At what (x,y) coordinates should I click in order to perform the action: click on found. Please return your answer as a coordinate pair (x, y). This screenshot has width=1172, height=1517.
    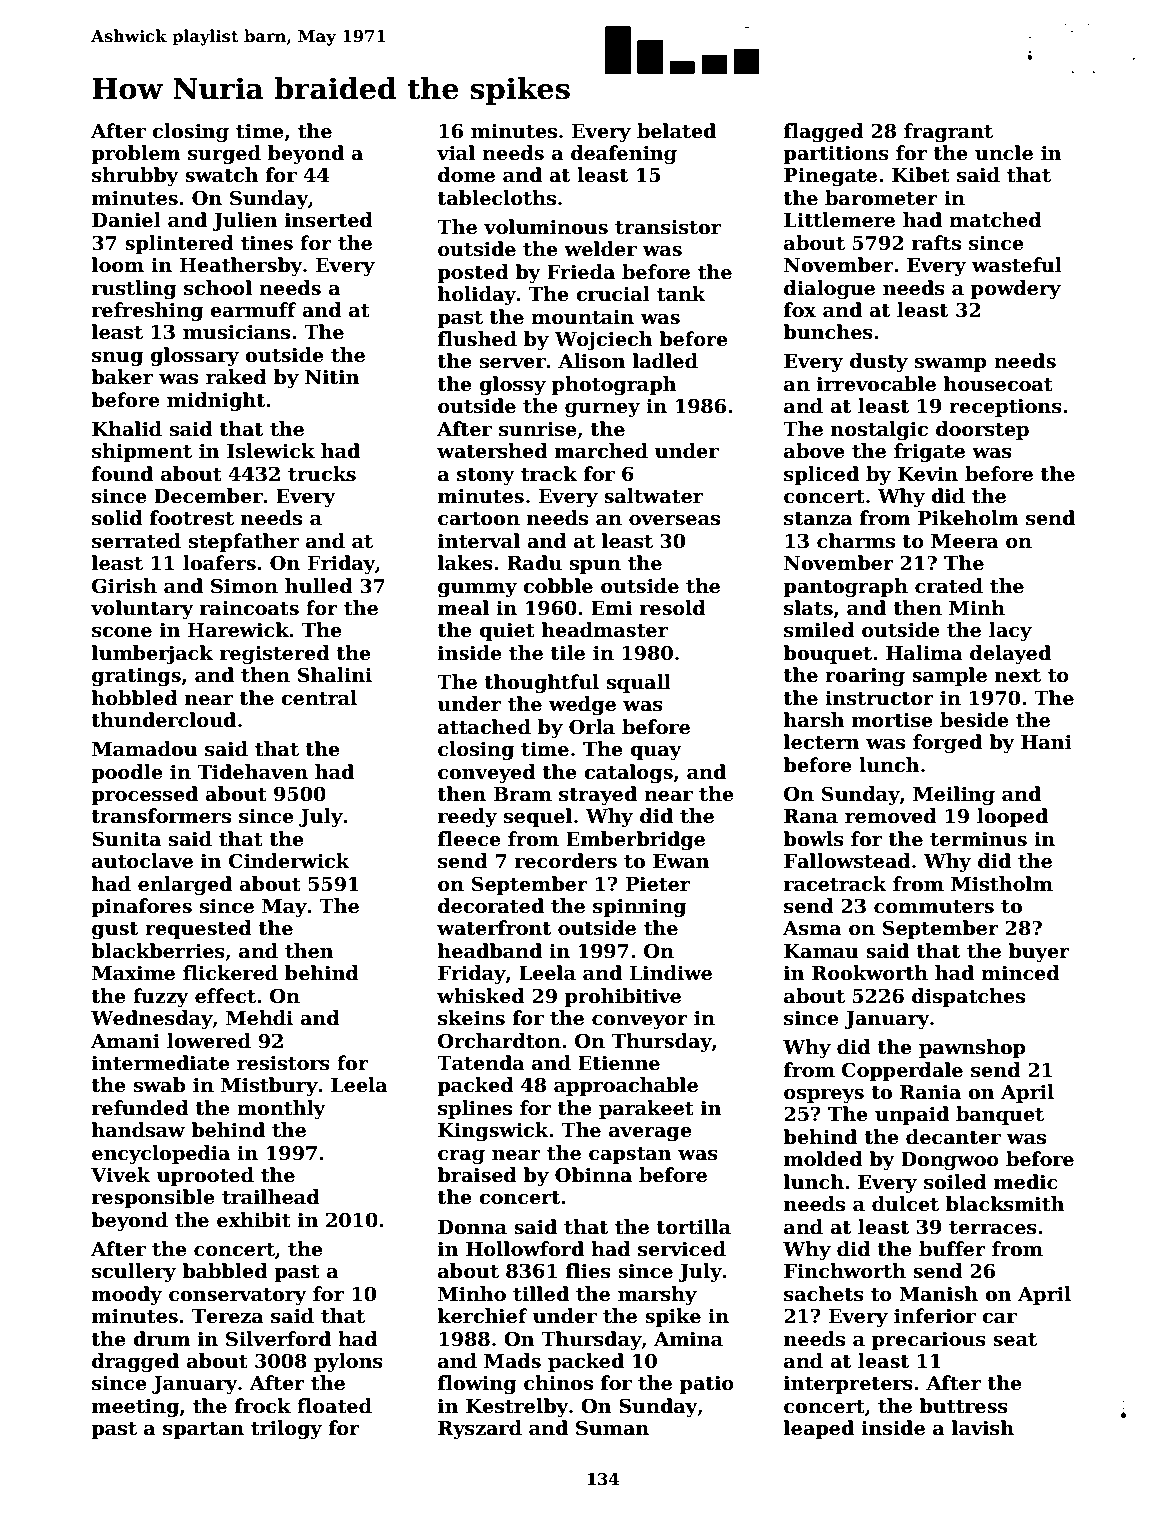
    Looking at the image, I should click on (122, 474).
